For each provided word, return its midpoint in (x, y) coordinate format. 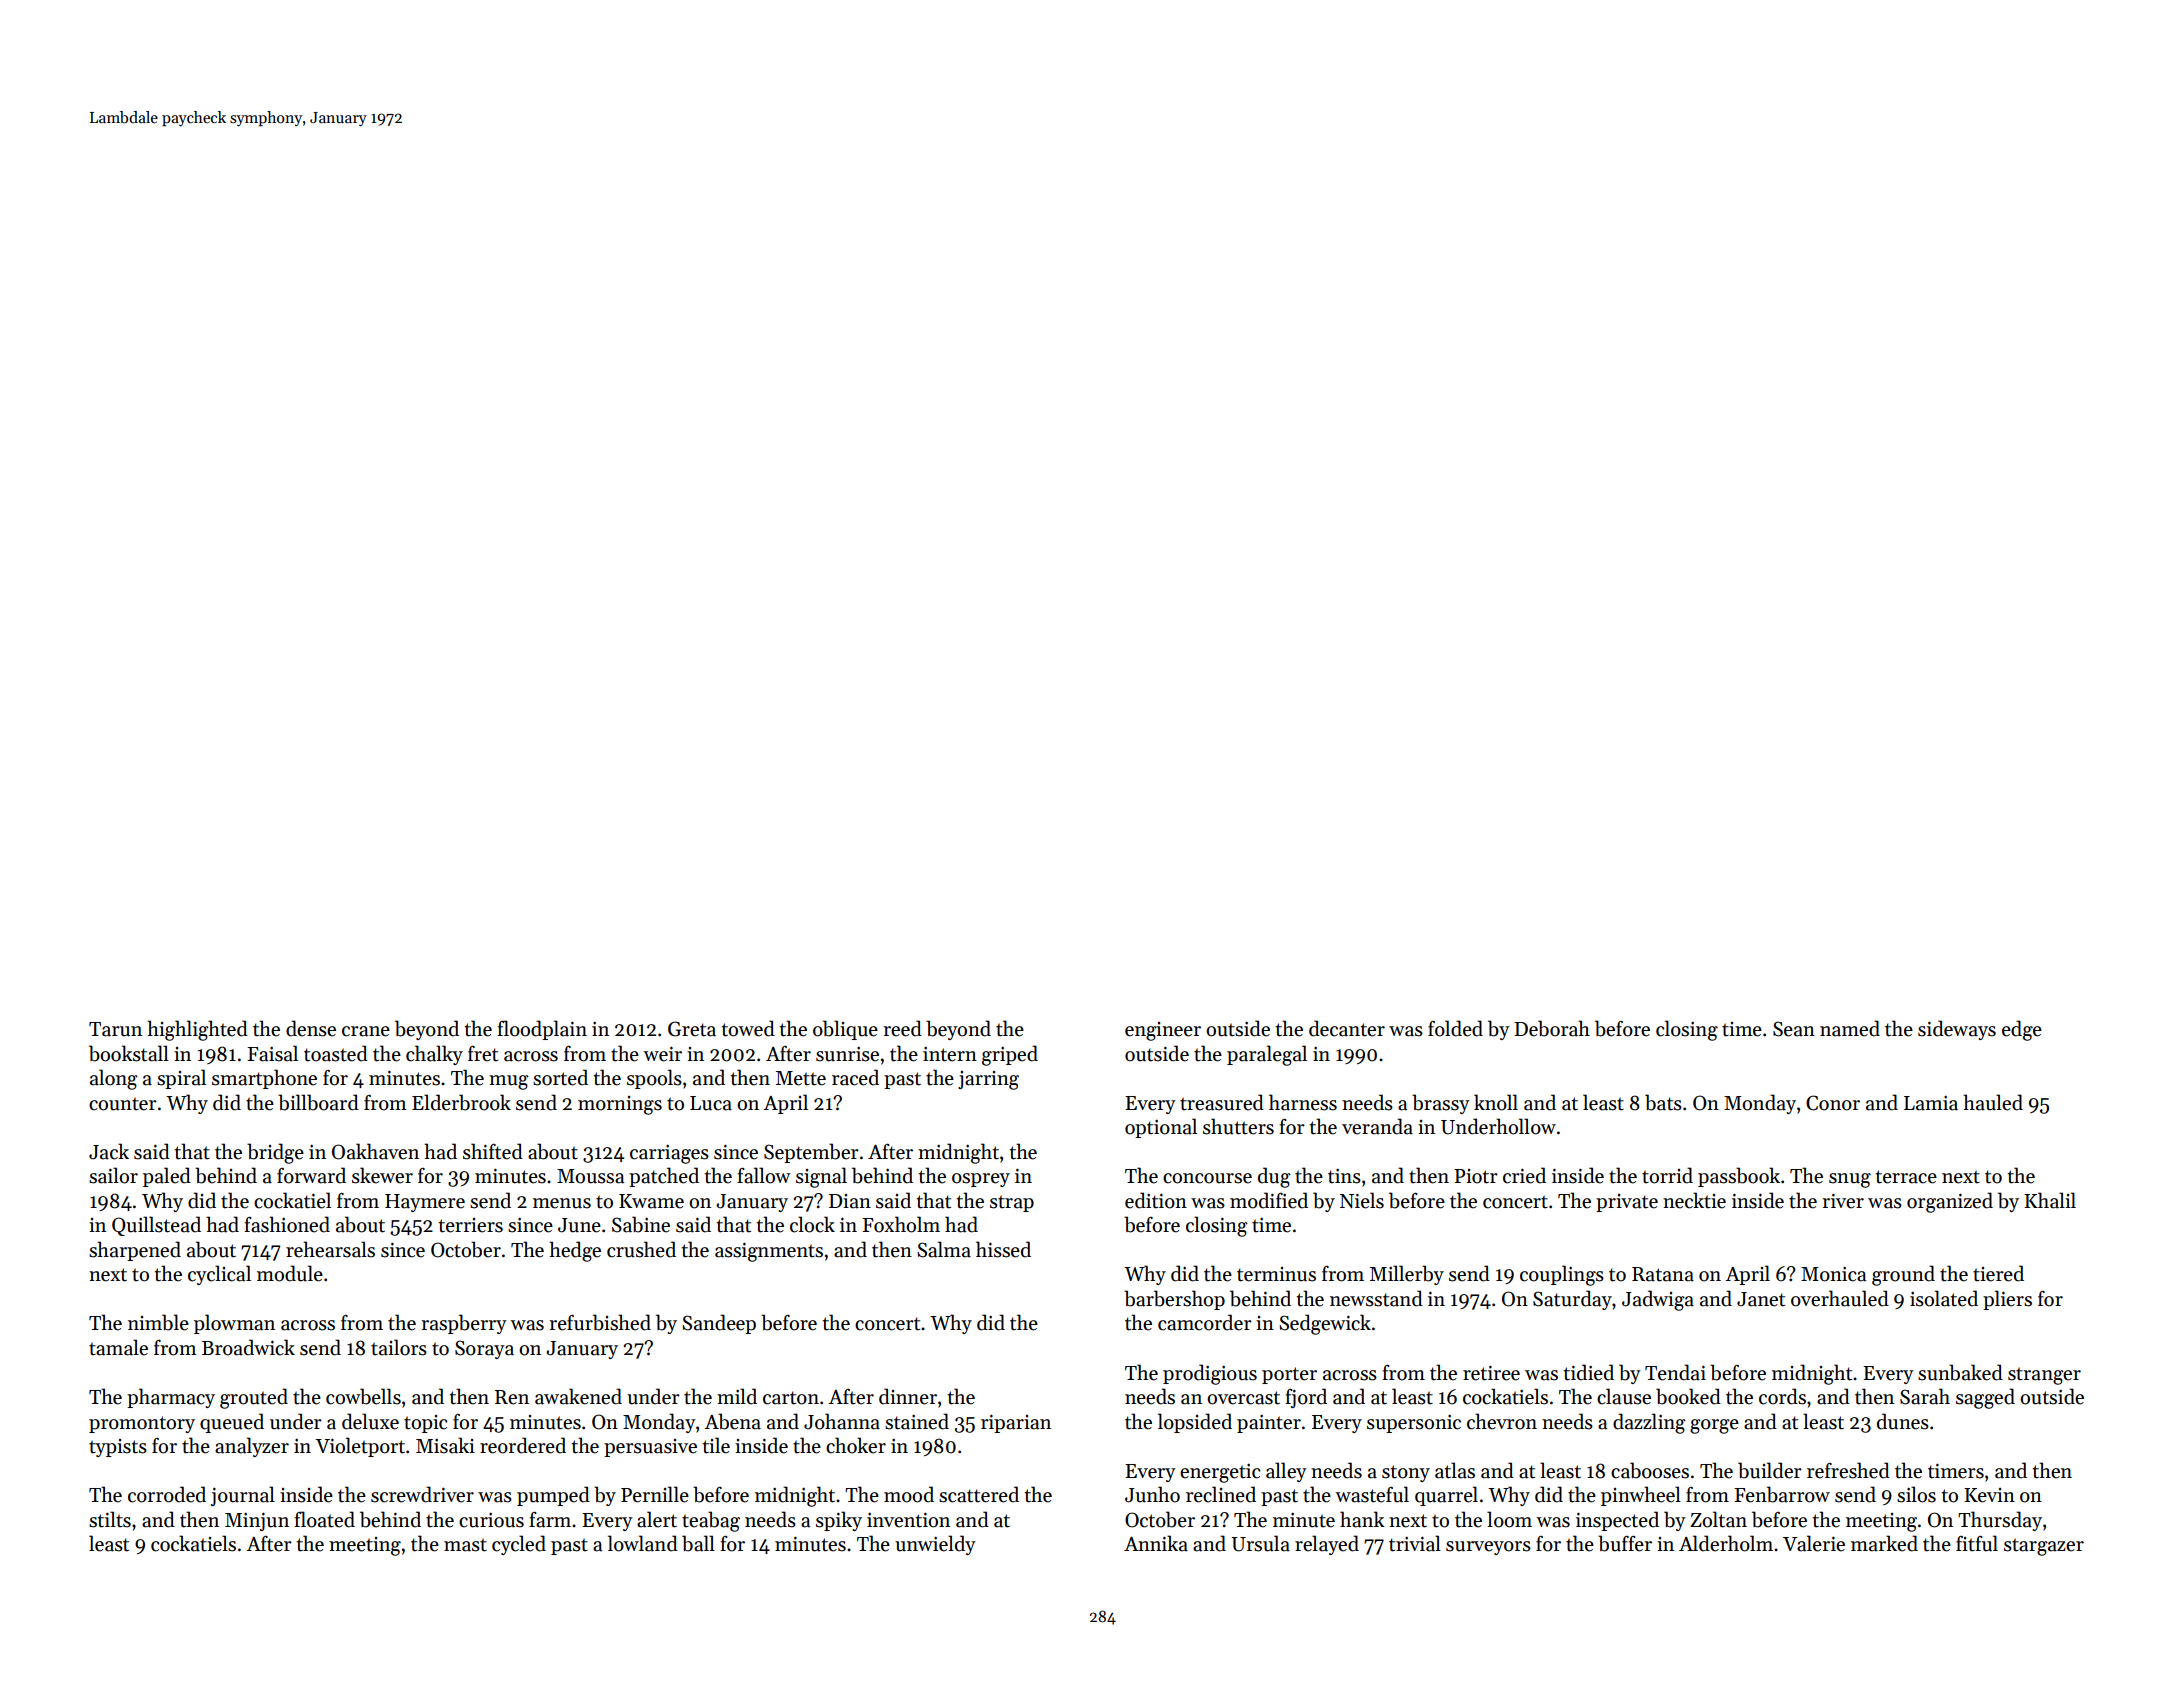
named (1850, 1028)
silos (1916, 1494)
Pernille (655, 1494)
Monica (1833, 1274)
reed (902, 1028)
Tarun (115, 1029)
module (290, 1273)
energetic (1220, 1473)
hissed (1003, 1249)
